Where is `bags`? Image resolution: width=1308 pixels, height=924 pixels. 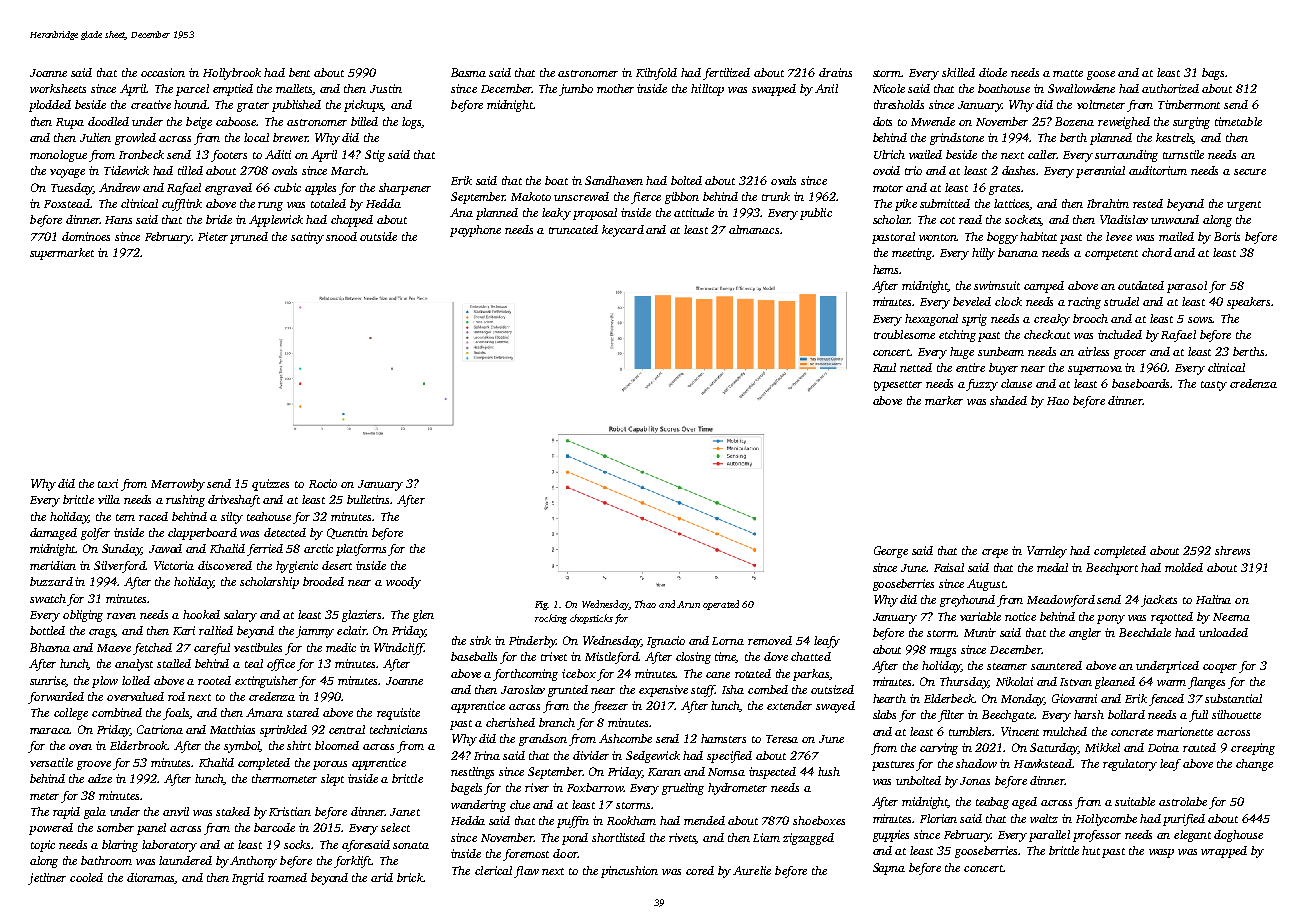 bags is located at coordinates (1213, 74).
